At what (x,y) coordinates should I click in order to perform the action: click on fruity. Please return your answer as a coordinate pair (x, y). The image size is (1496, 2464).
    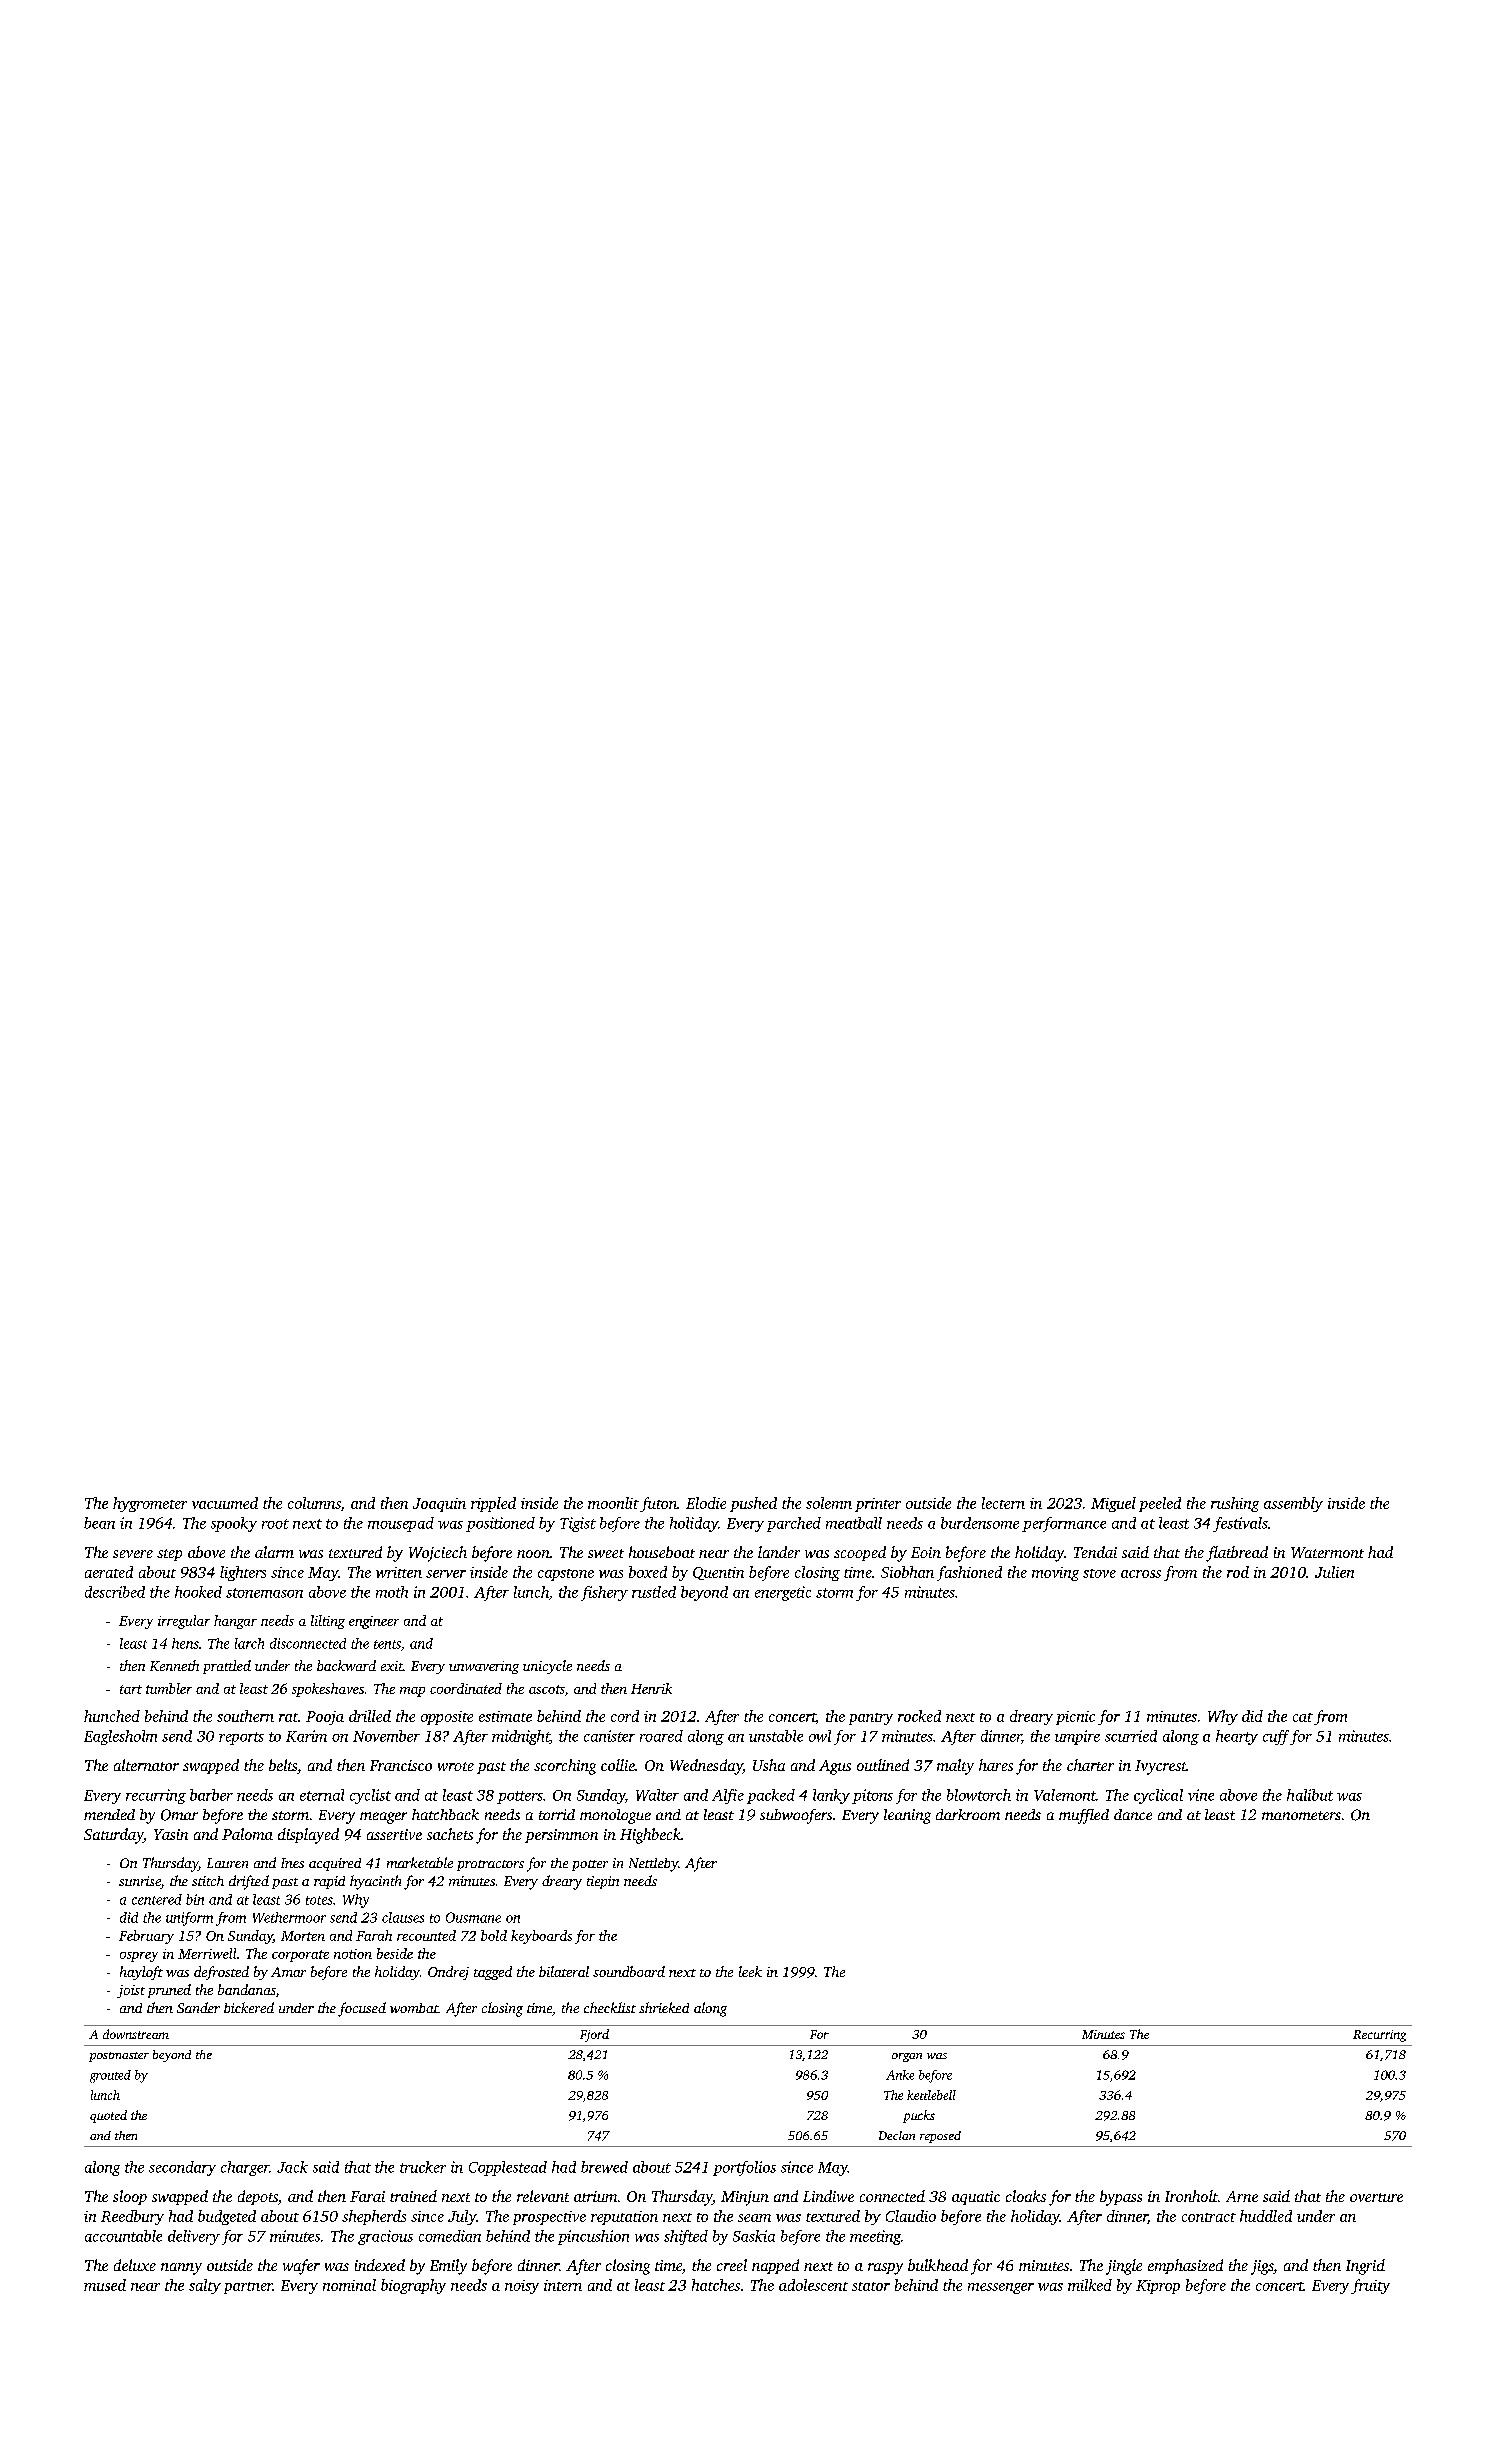
    Looking at the image, I should click on (1370, 2286).
